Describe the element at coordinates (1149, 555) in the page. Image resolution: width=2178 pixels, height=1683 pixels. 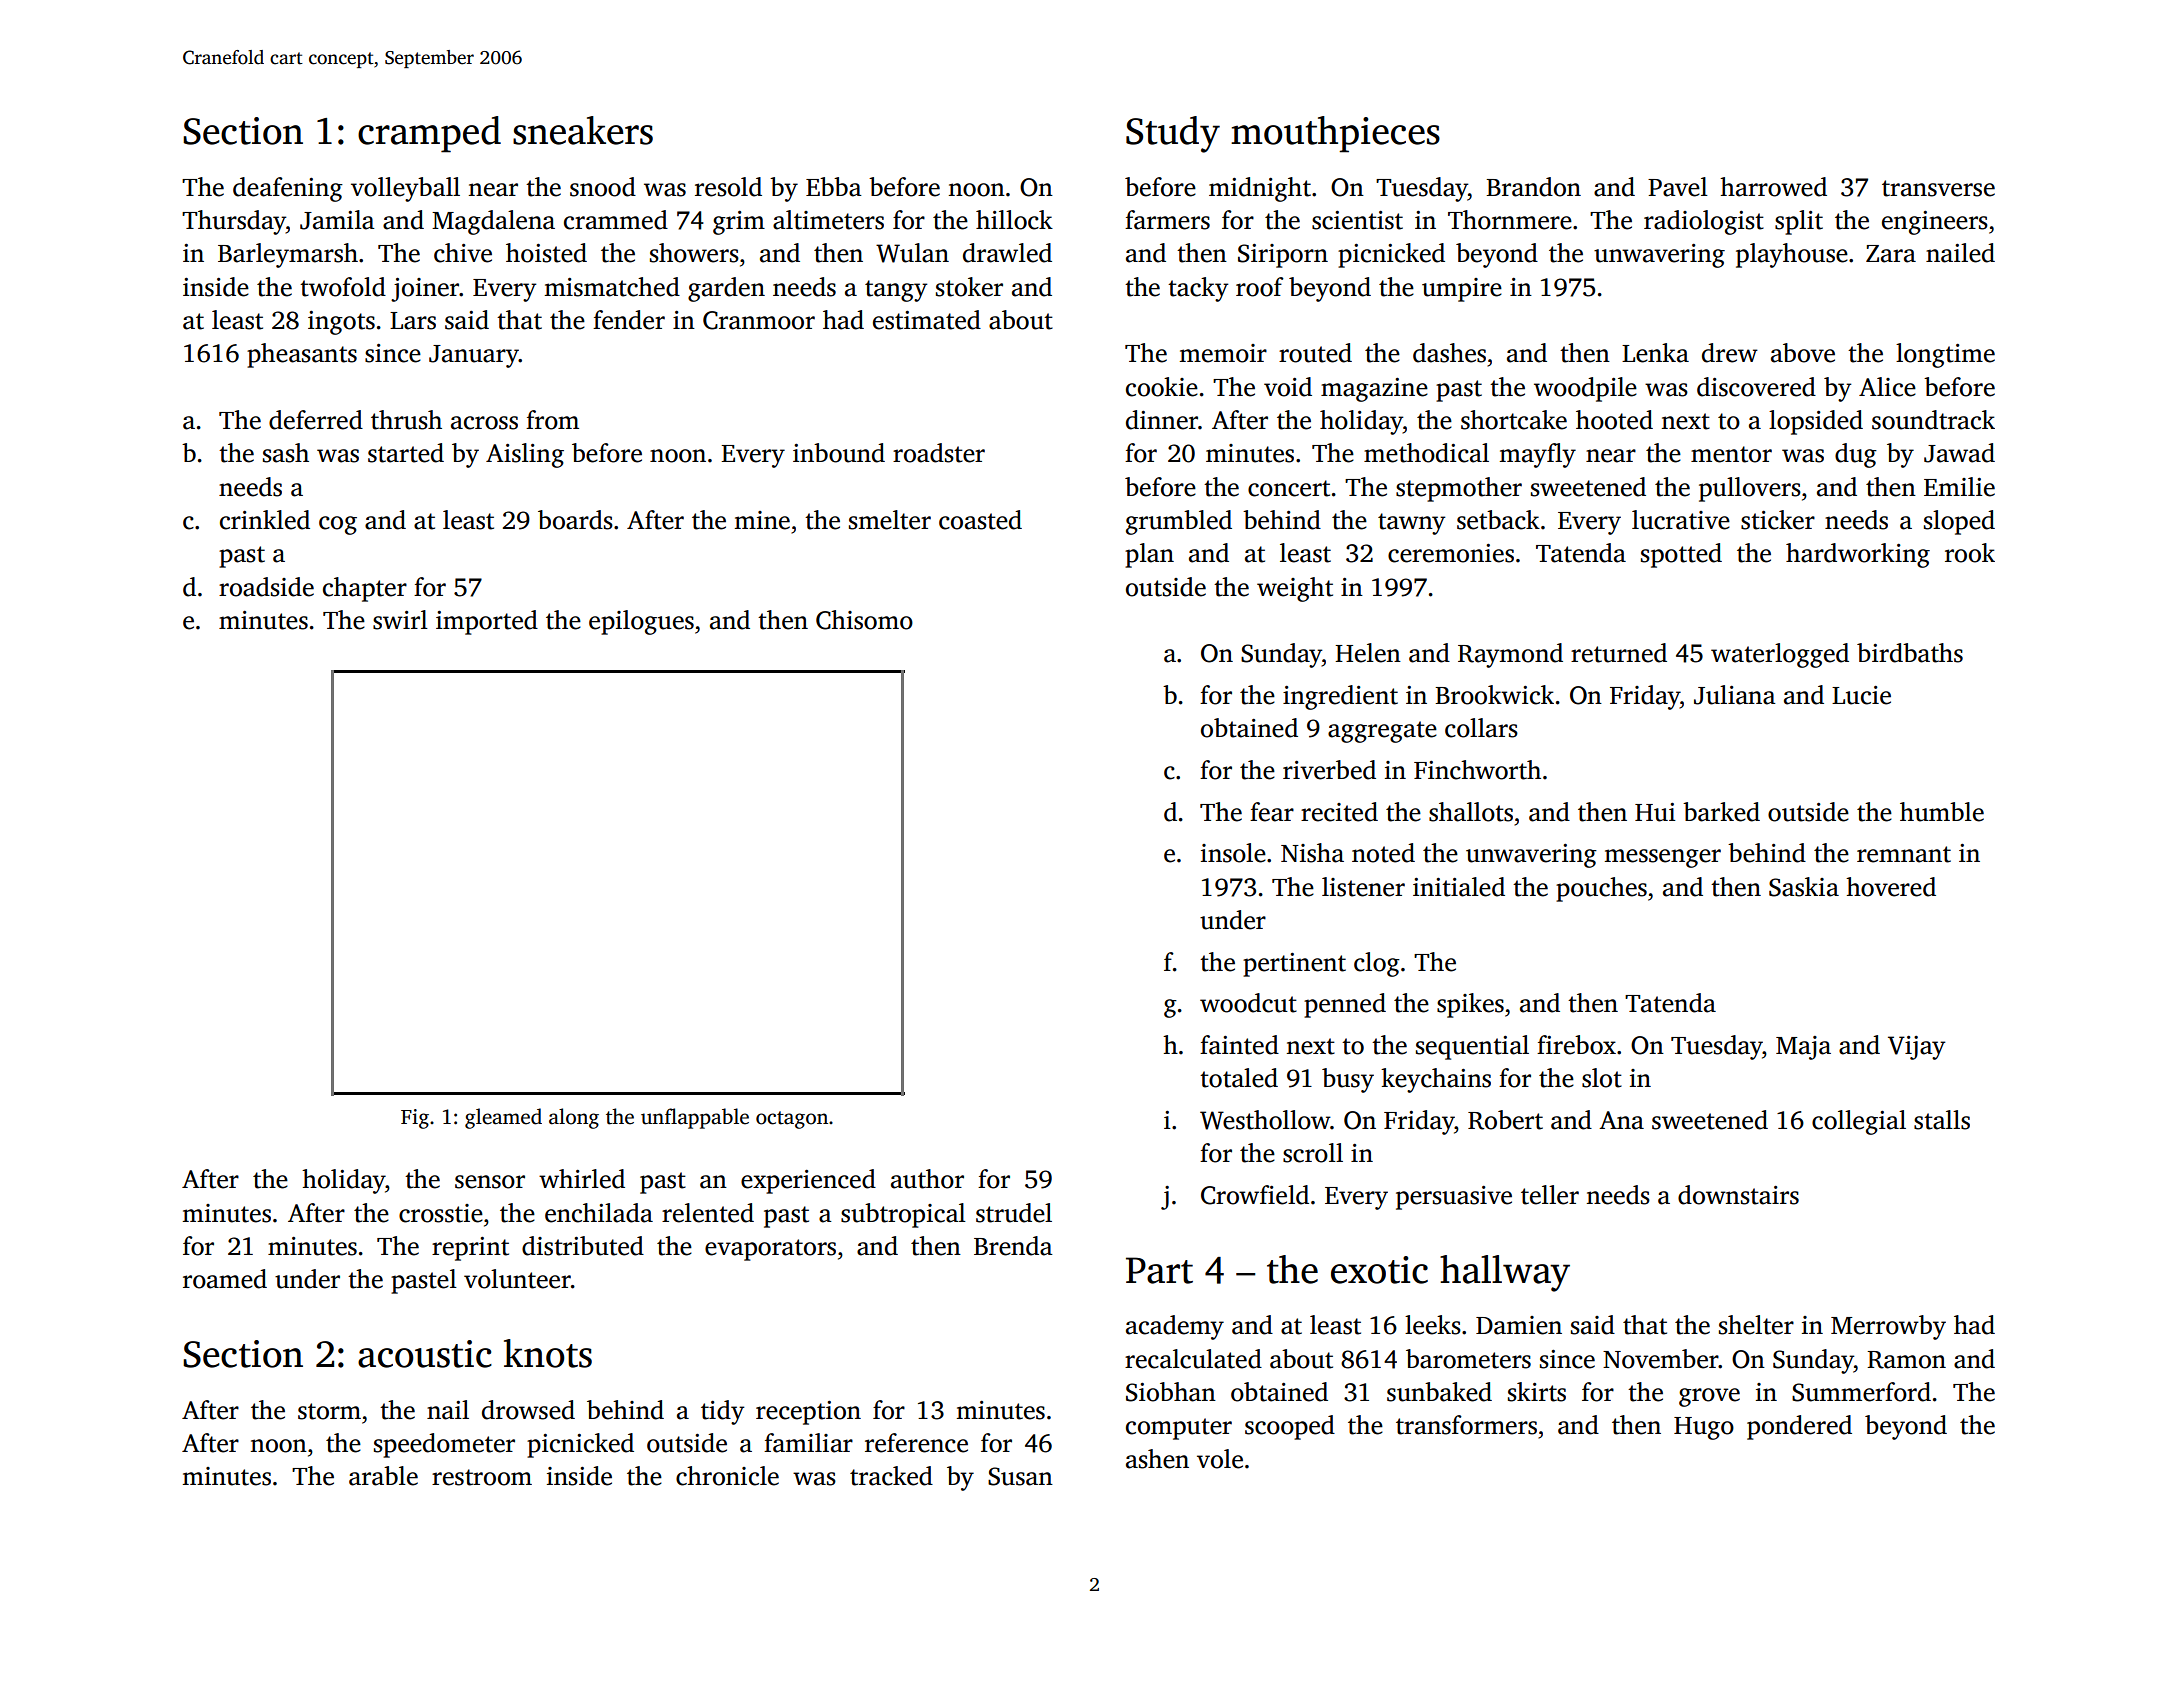
I see `plan` at that location.
